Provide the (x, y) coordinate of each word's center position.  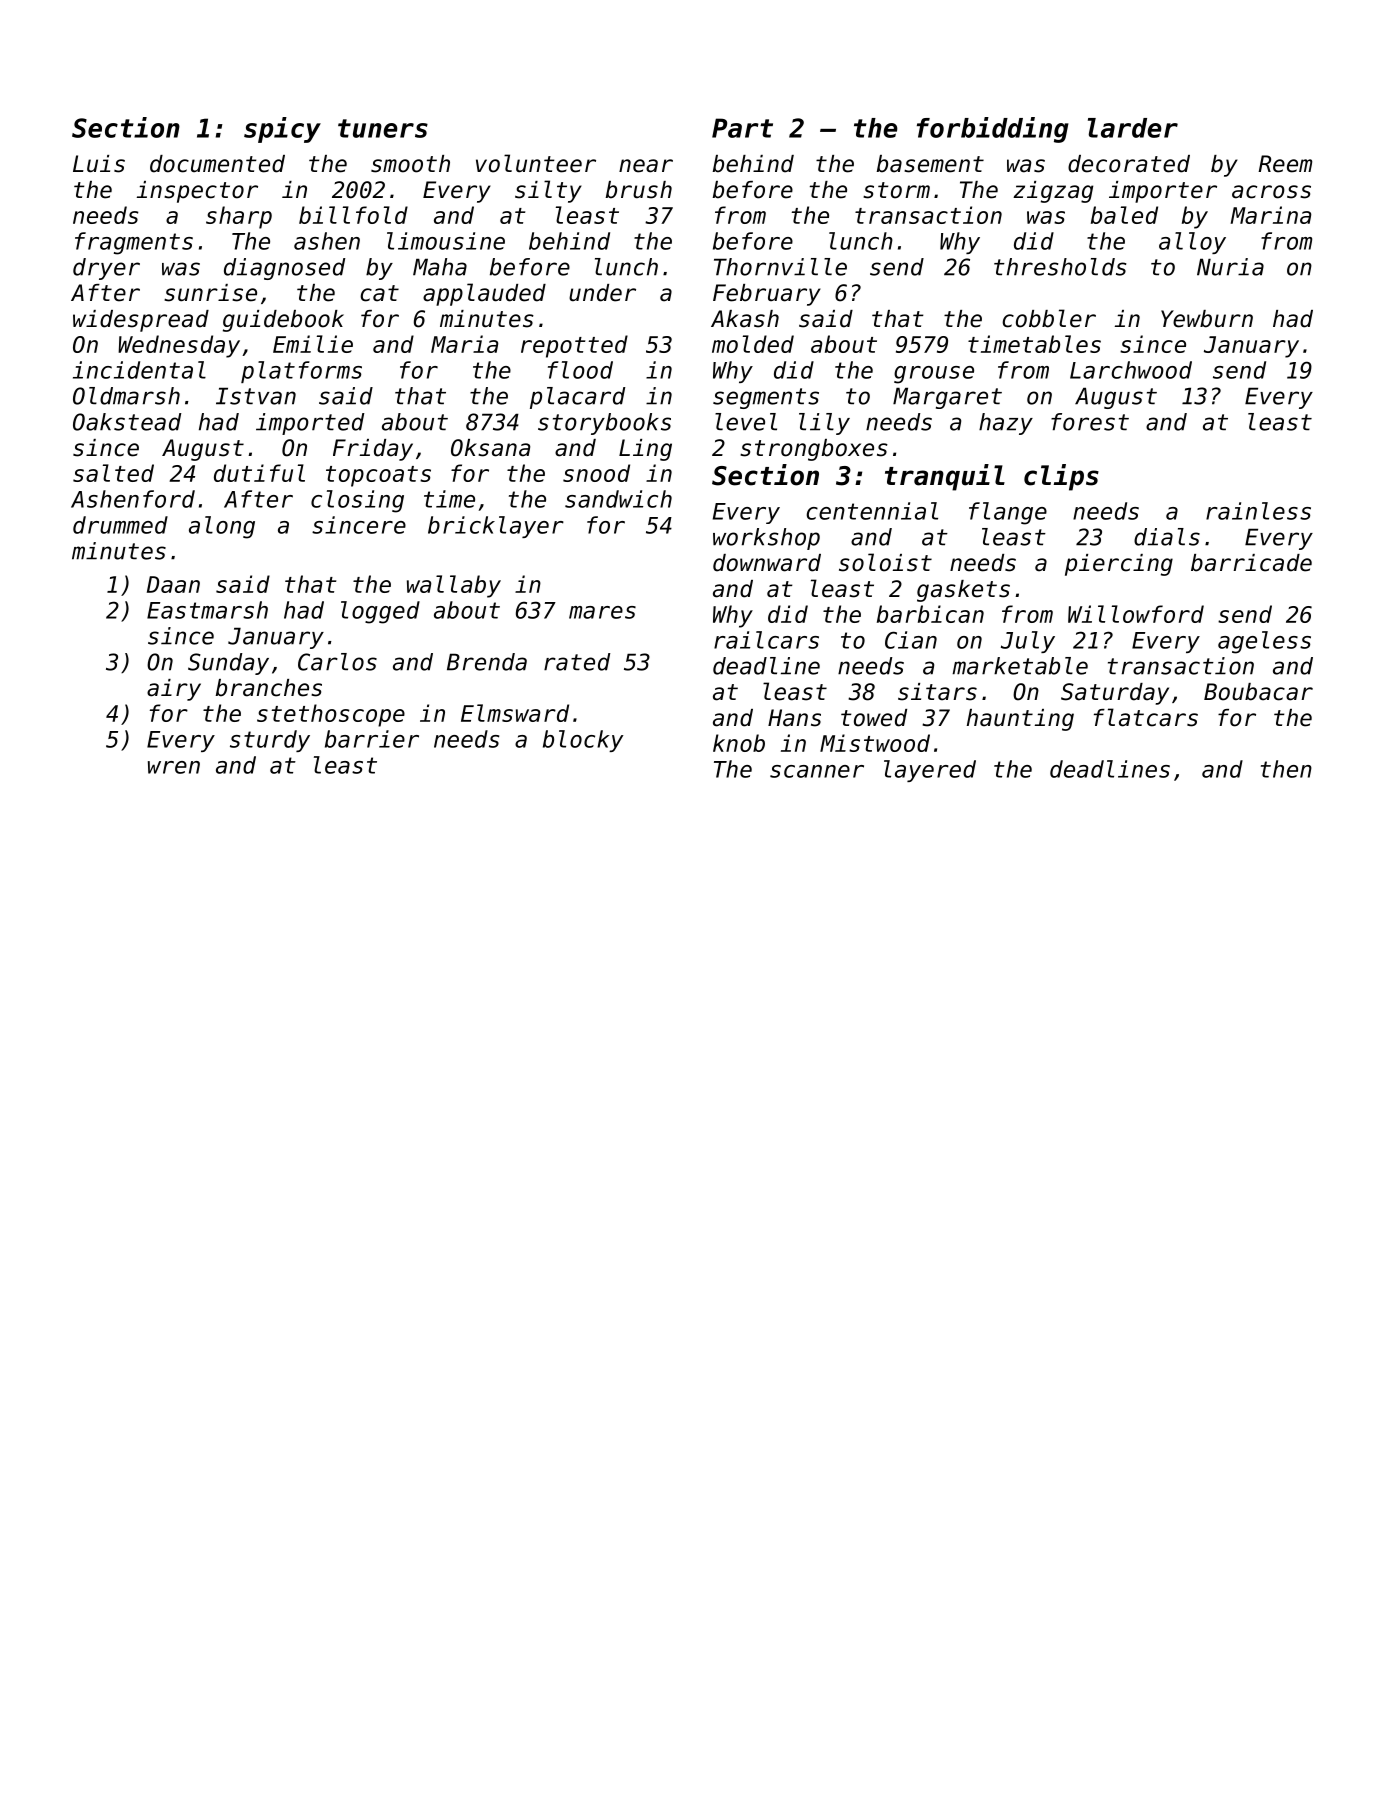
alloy (1192, 243)
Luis (99, 164)
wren (174, 767)
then (1286, 769)
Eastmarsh (207, 610)
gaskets (963, 591)
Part (742, 128)
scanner (817, 771)
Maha (440, 267)
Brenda (487, 662)
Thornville (780, 267)
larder (1133, 128)
